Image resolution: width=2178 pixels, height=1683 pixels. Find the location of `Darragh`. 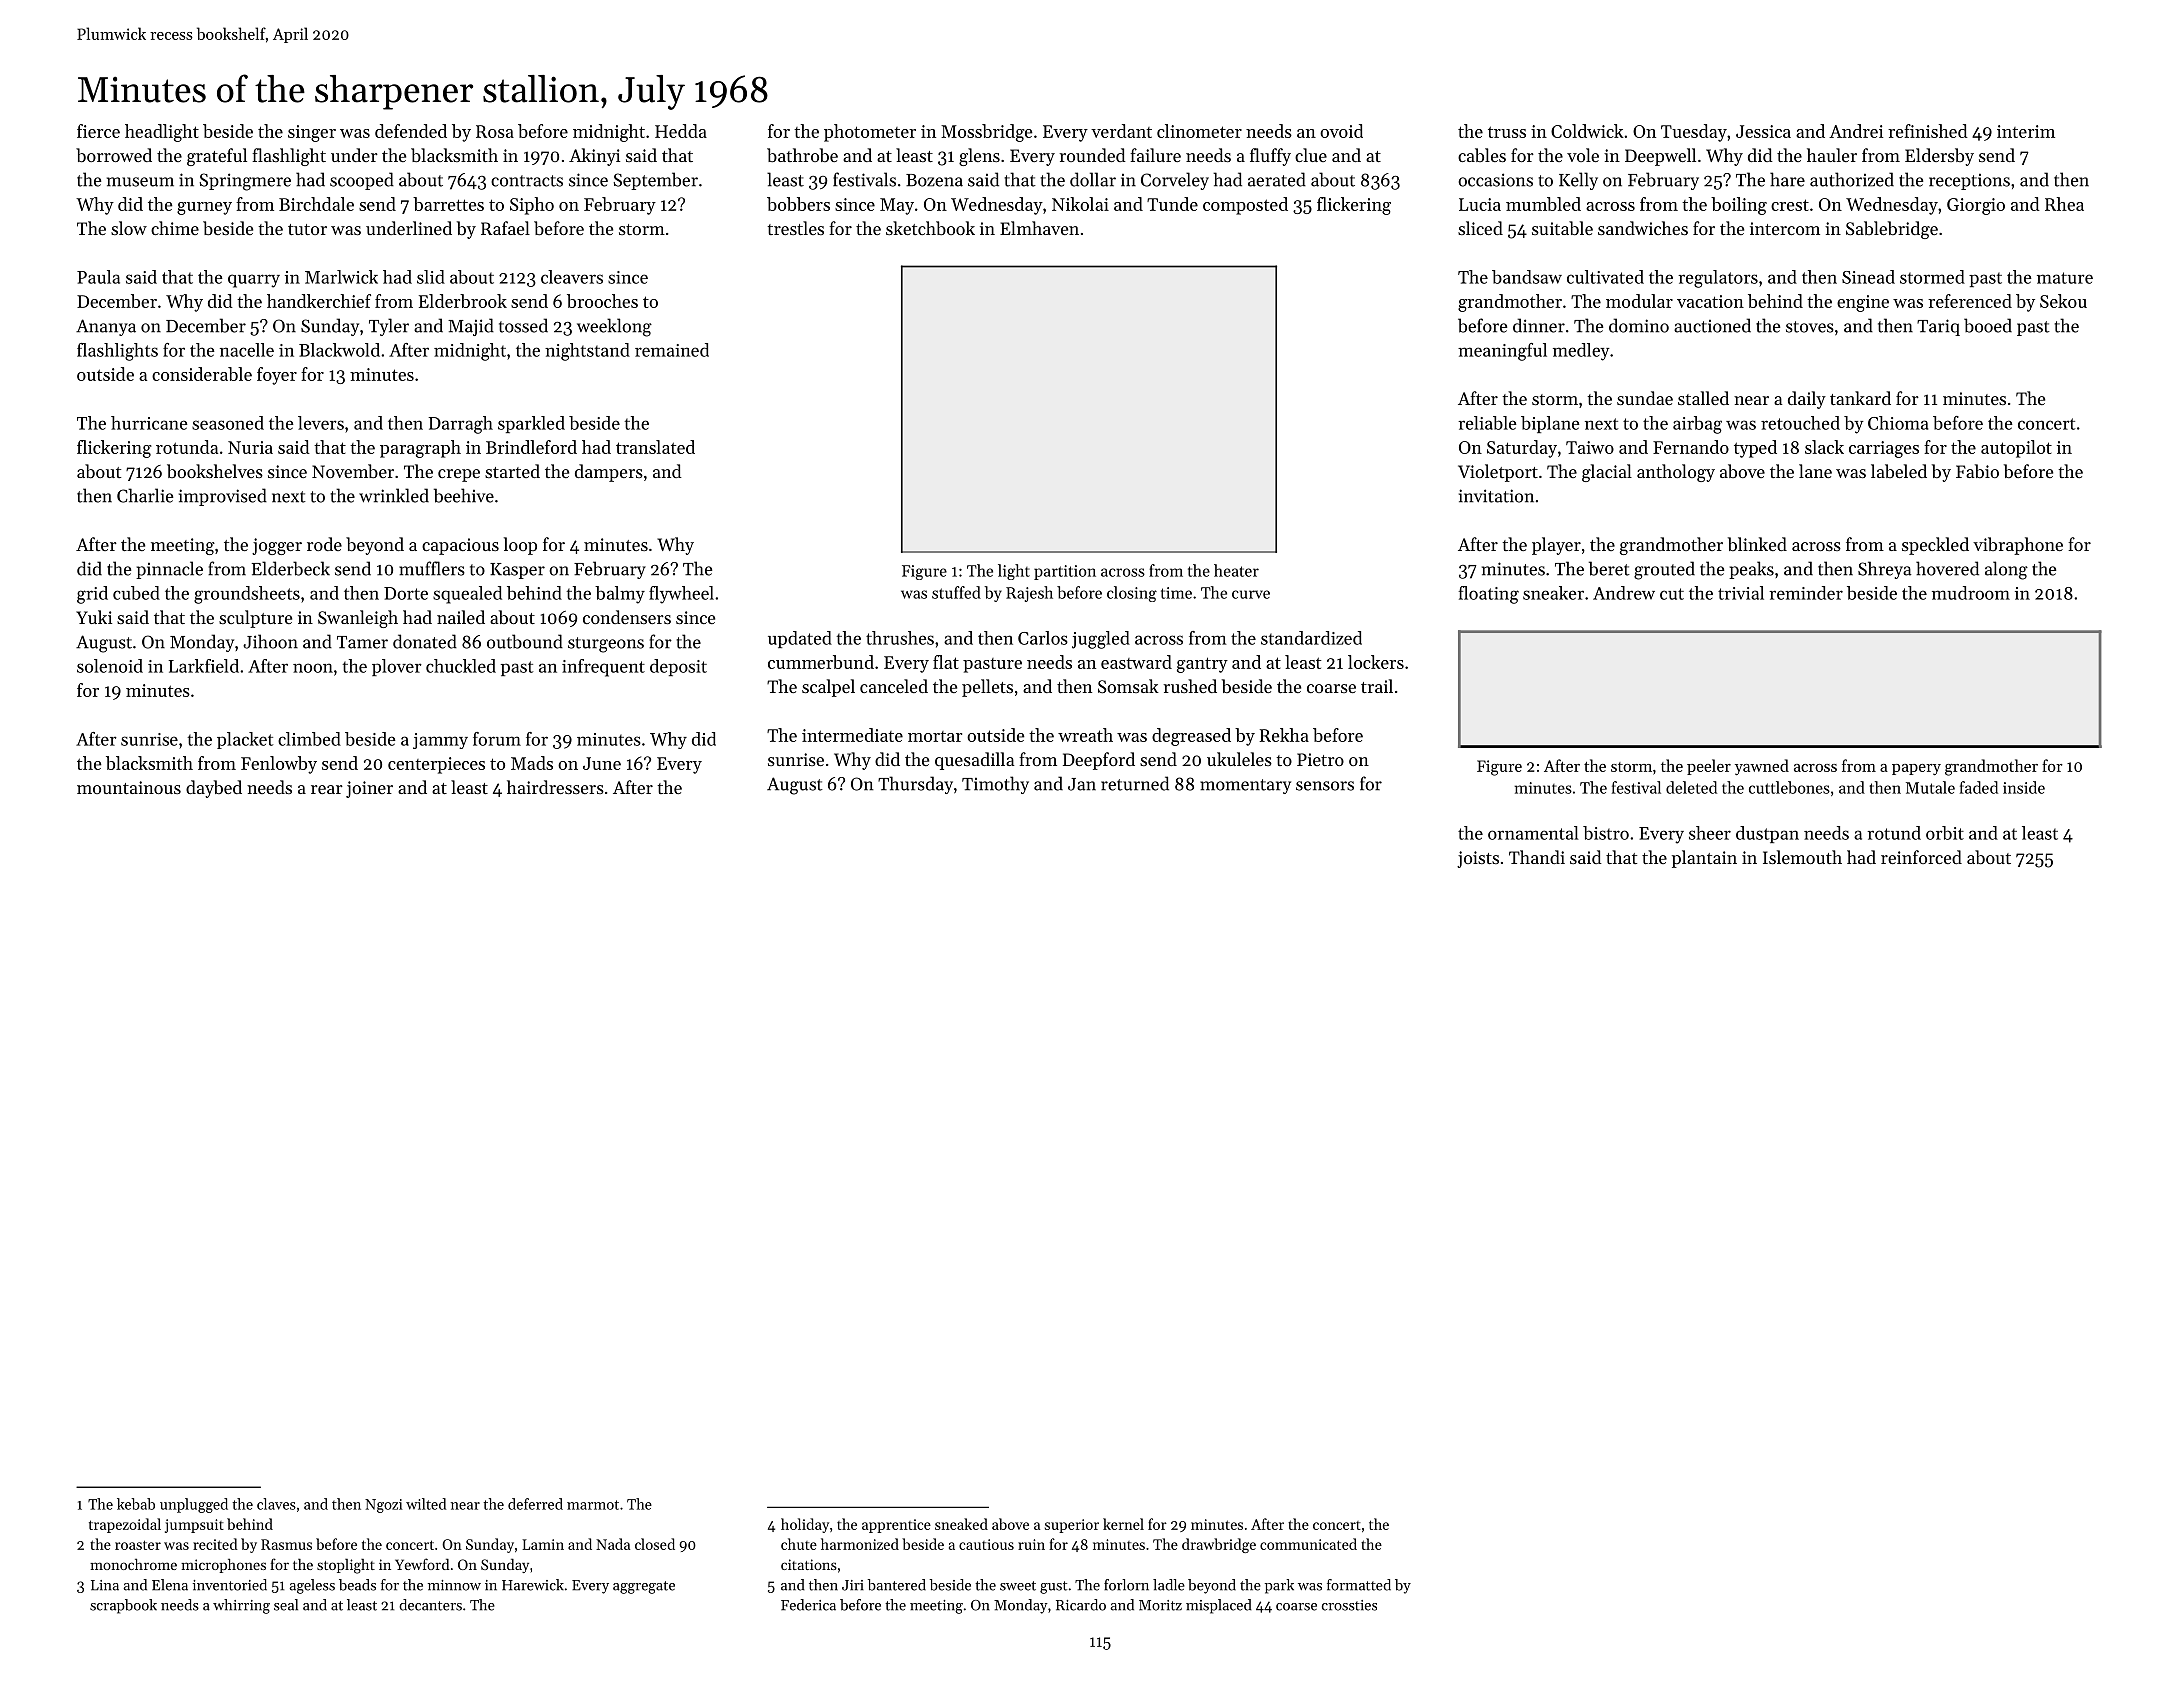

Darragh is located at coordinates (460, 425).
